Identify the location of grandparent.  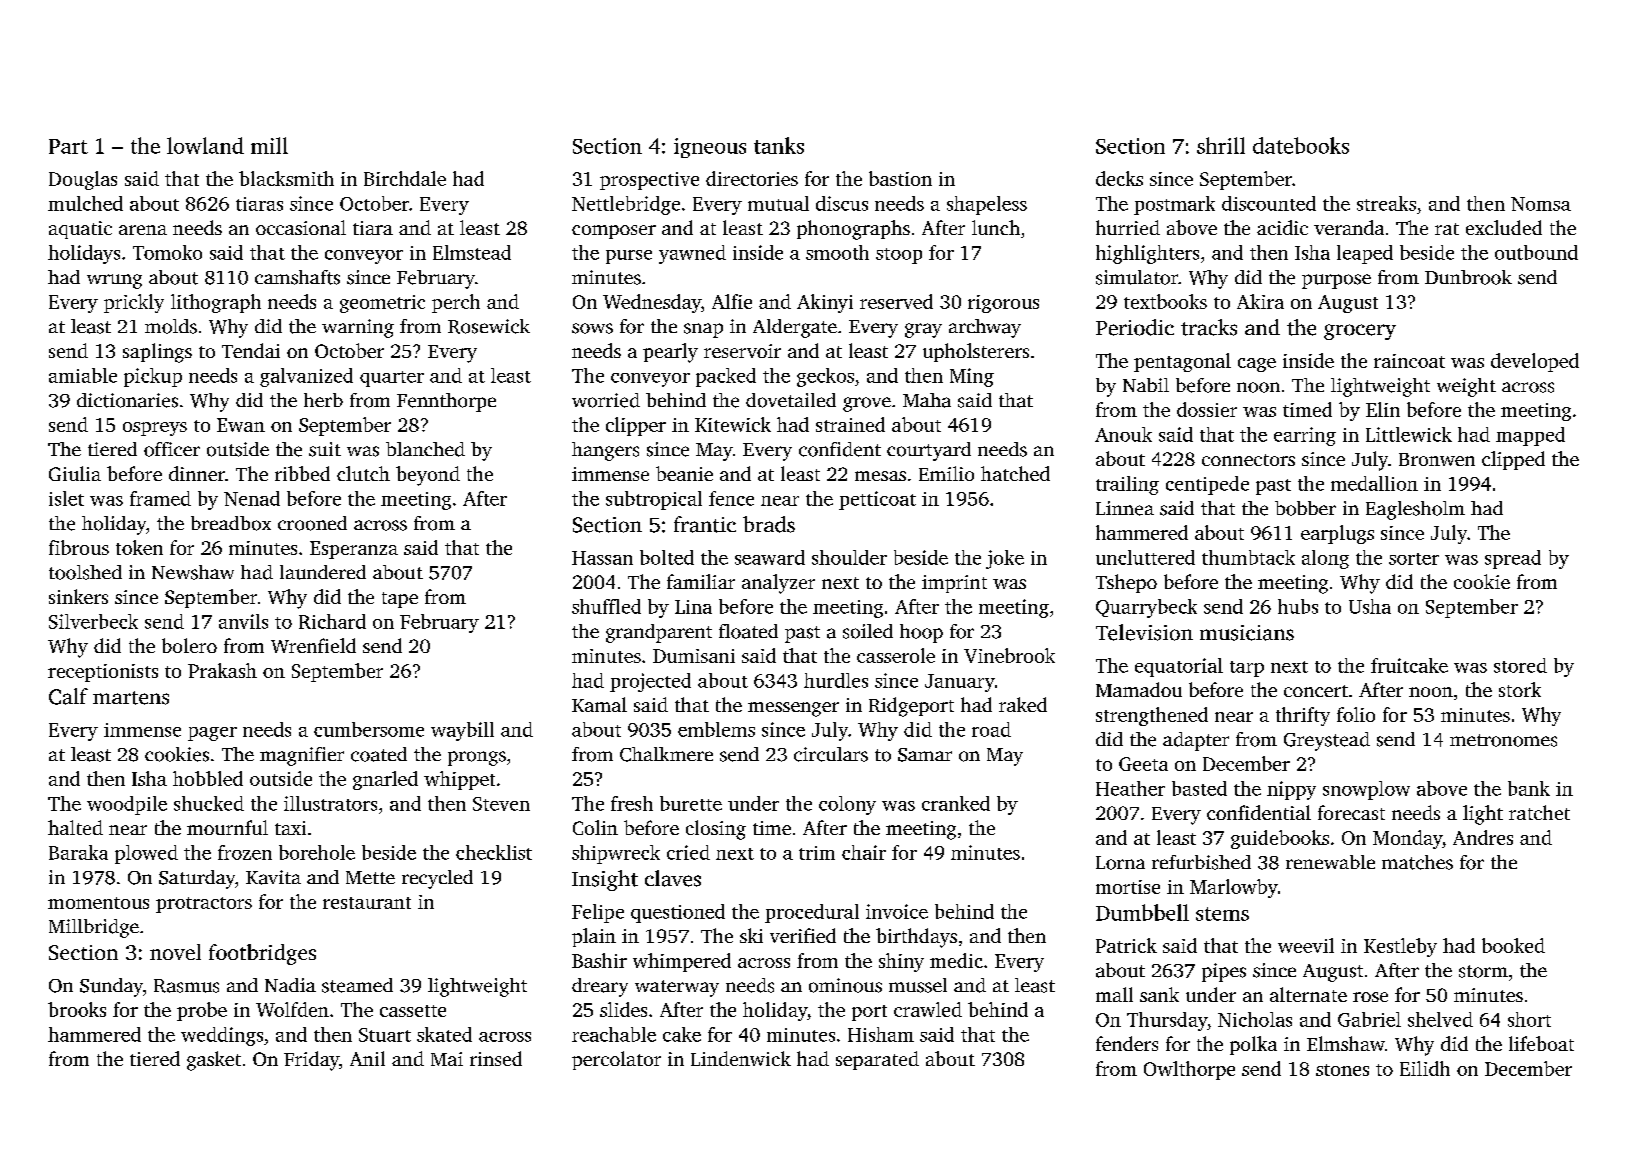
(659, 633).
